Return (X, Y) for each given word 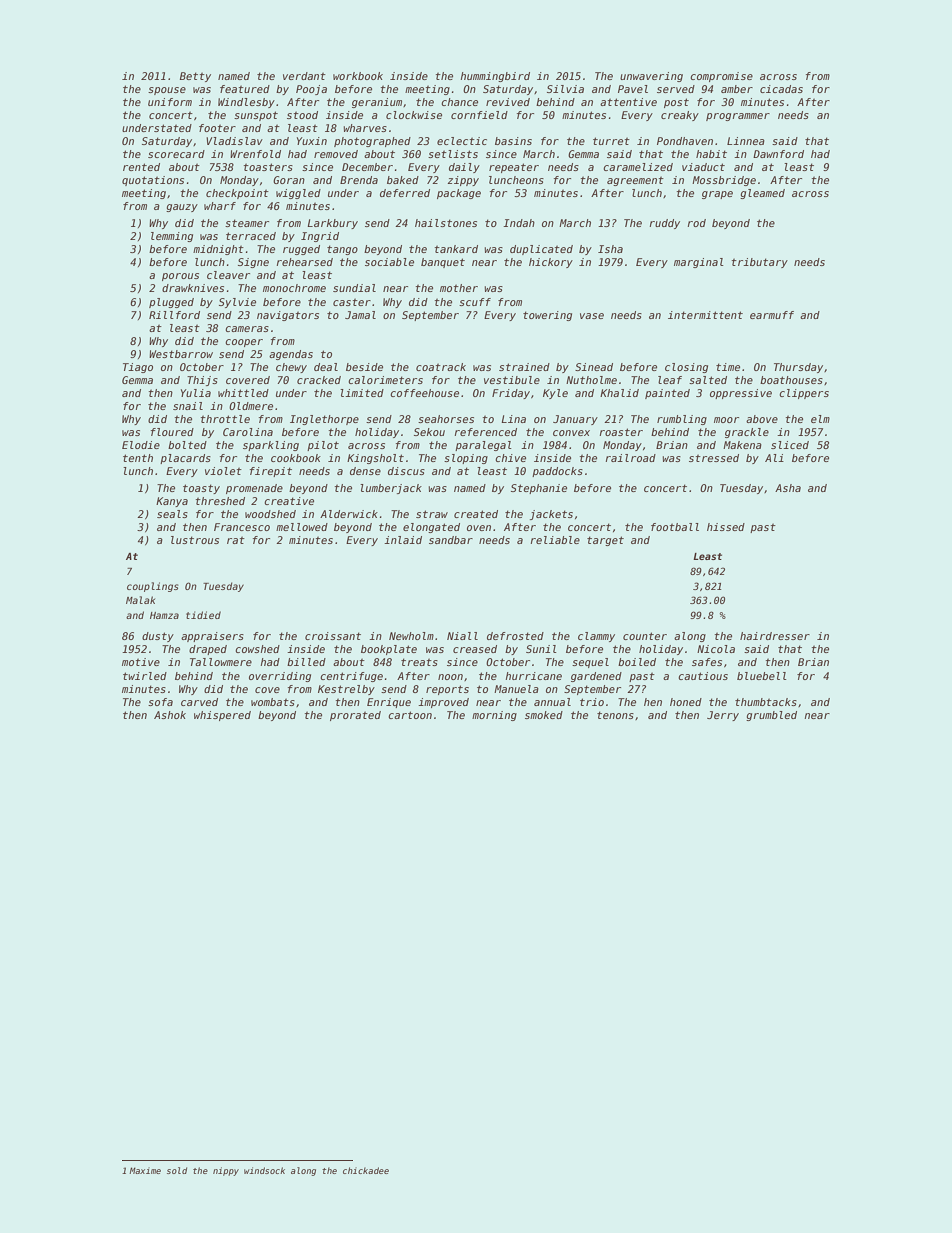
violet (223, 471)
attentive (628, 102)
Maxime (145, 1170)
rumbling (682, 420)
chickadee (366, 1170)
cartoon (410, 715)
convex (571, 433)
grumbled (771, 716)
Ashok (170, 715)
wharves (365, 128)
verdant (304, 76)
